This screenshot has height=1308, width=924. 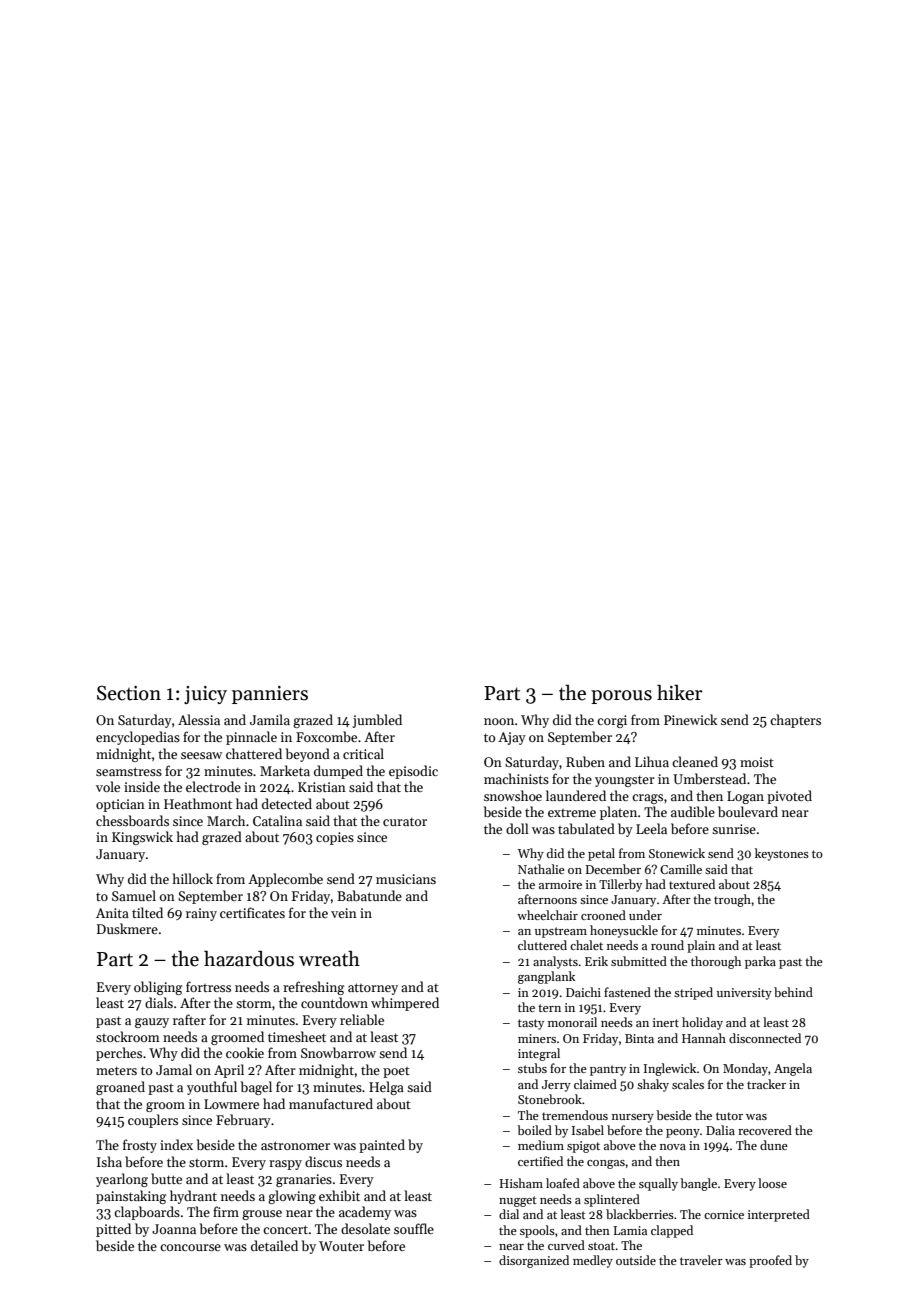 I want to click on vein, so click(x=344, y=913).
